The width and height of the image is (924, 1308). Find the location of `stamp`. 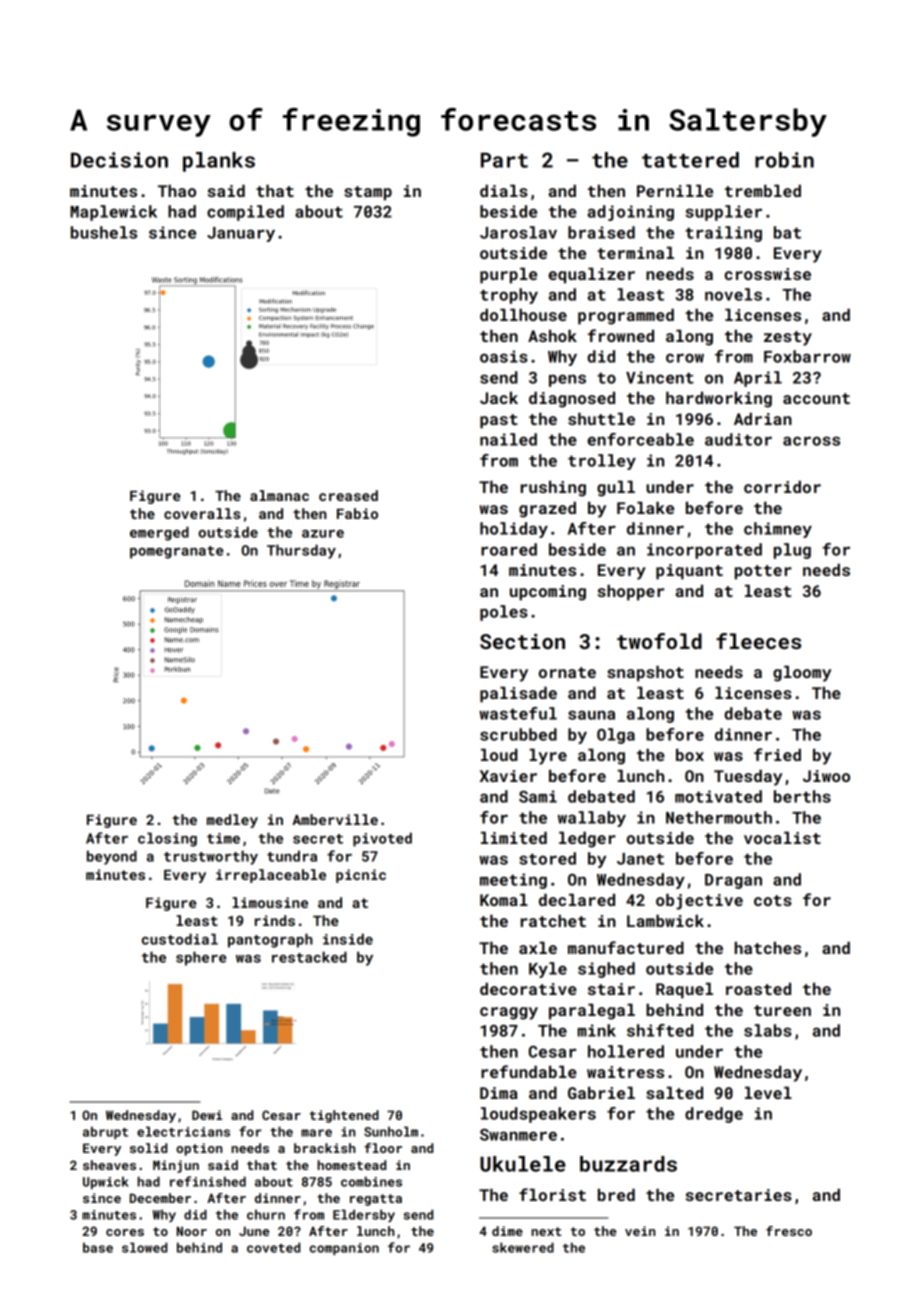

stamp is located at coordinates (368, 193).
